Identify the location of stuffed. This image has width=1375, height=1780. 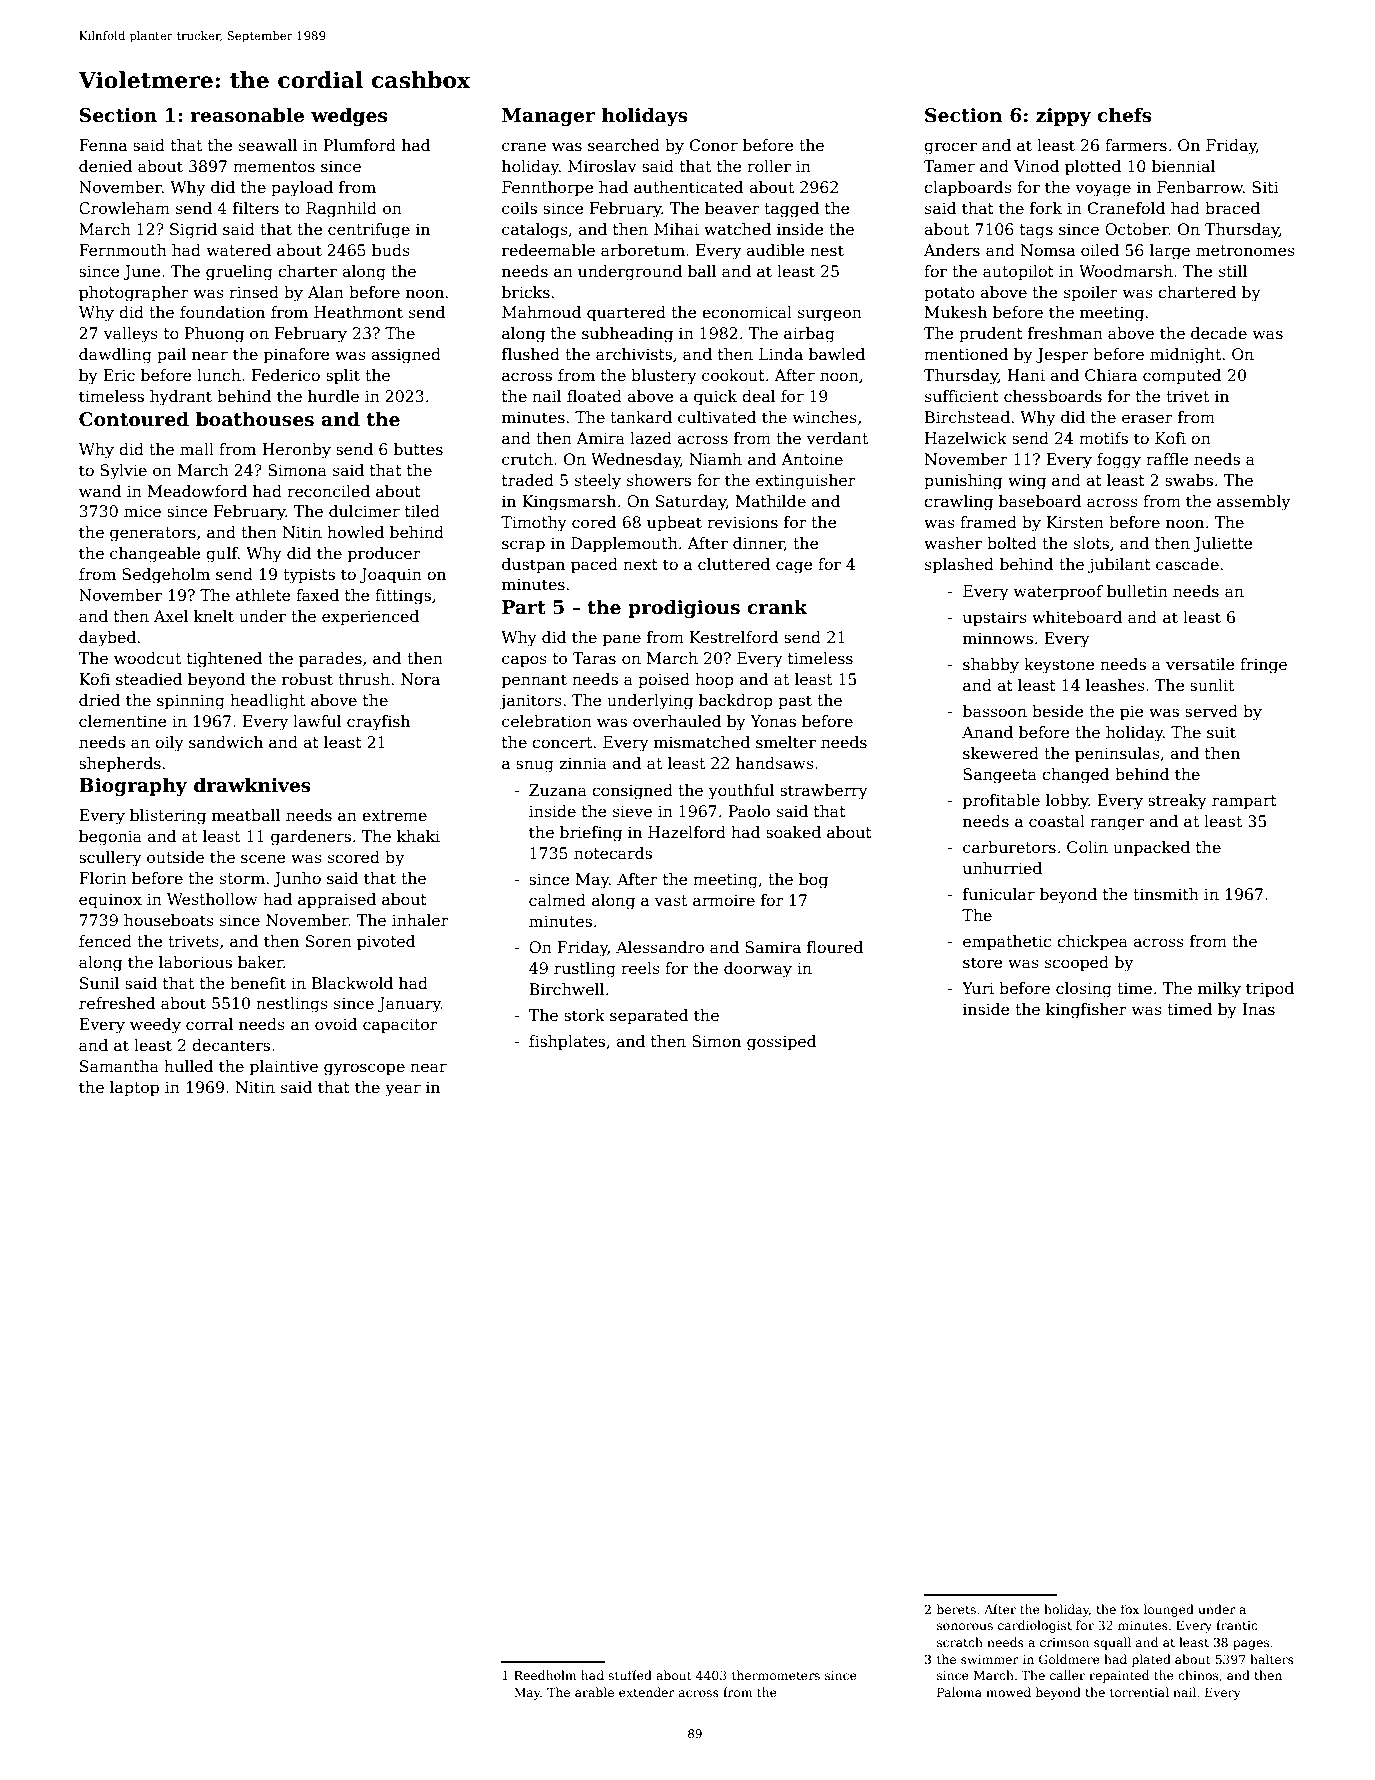
(630, 1675).
